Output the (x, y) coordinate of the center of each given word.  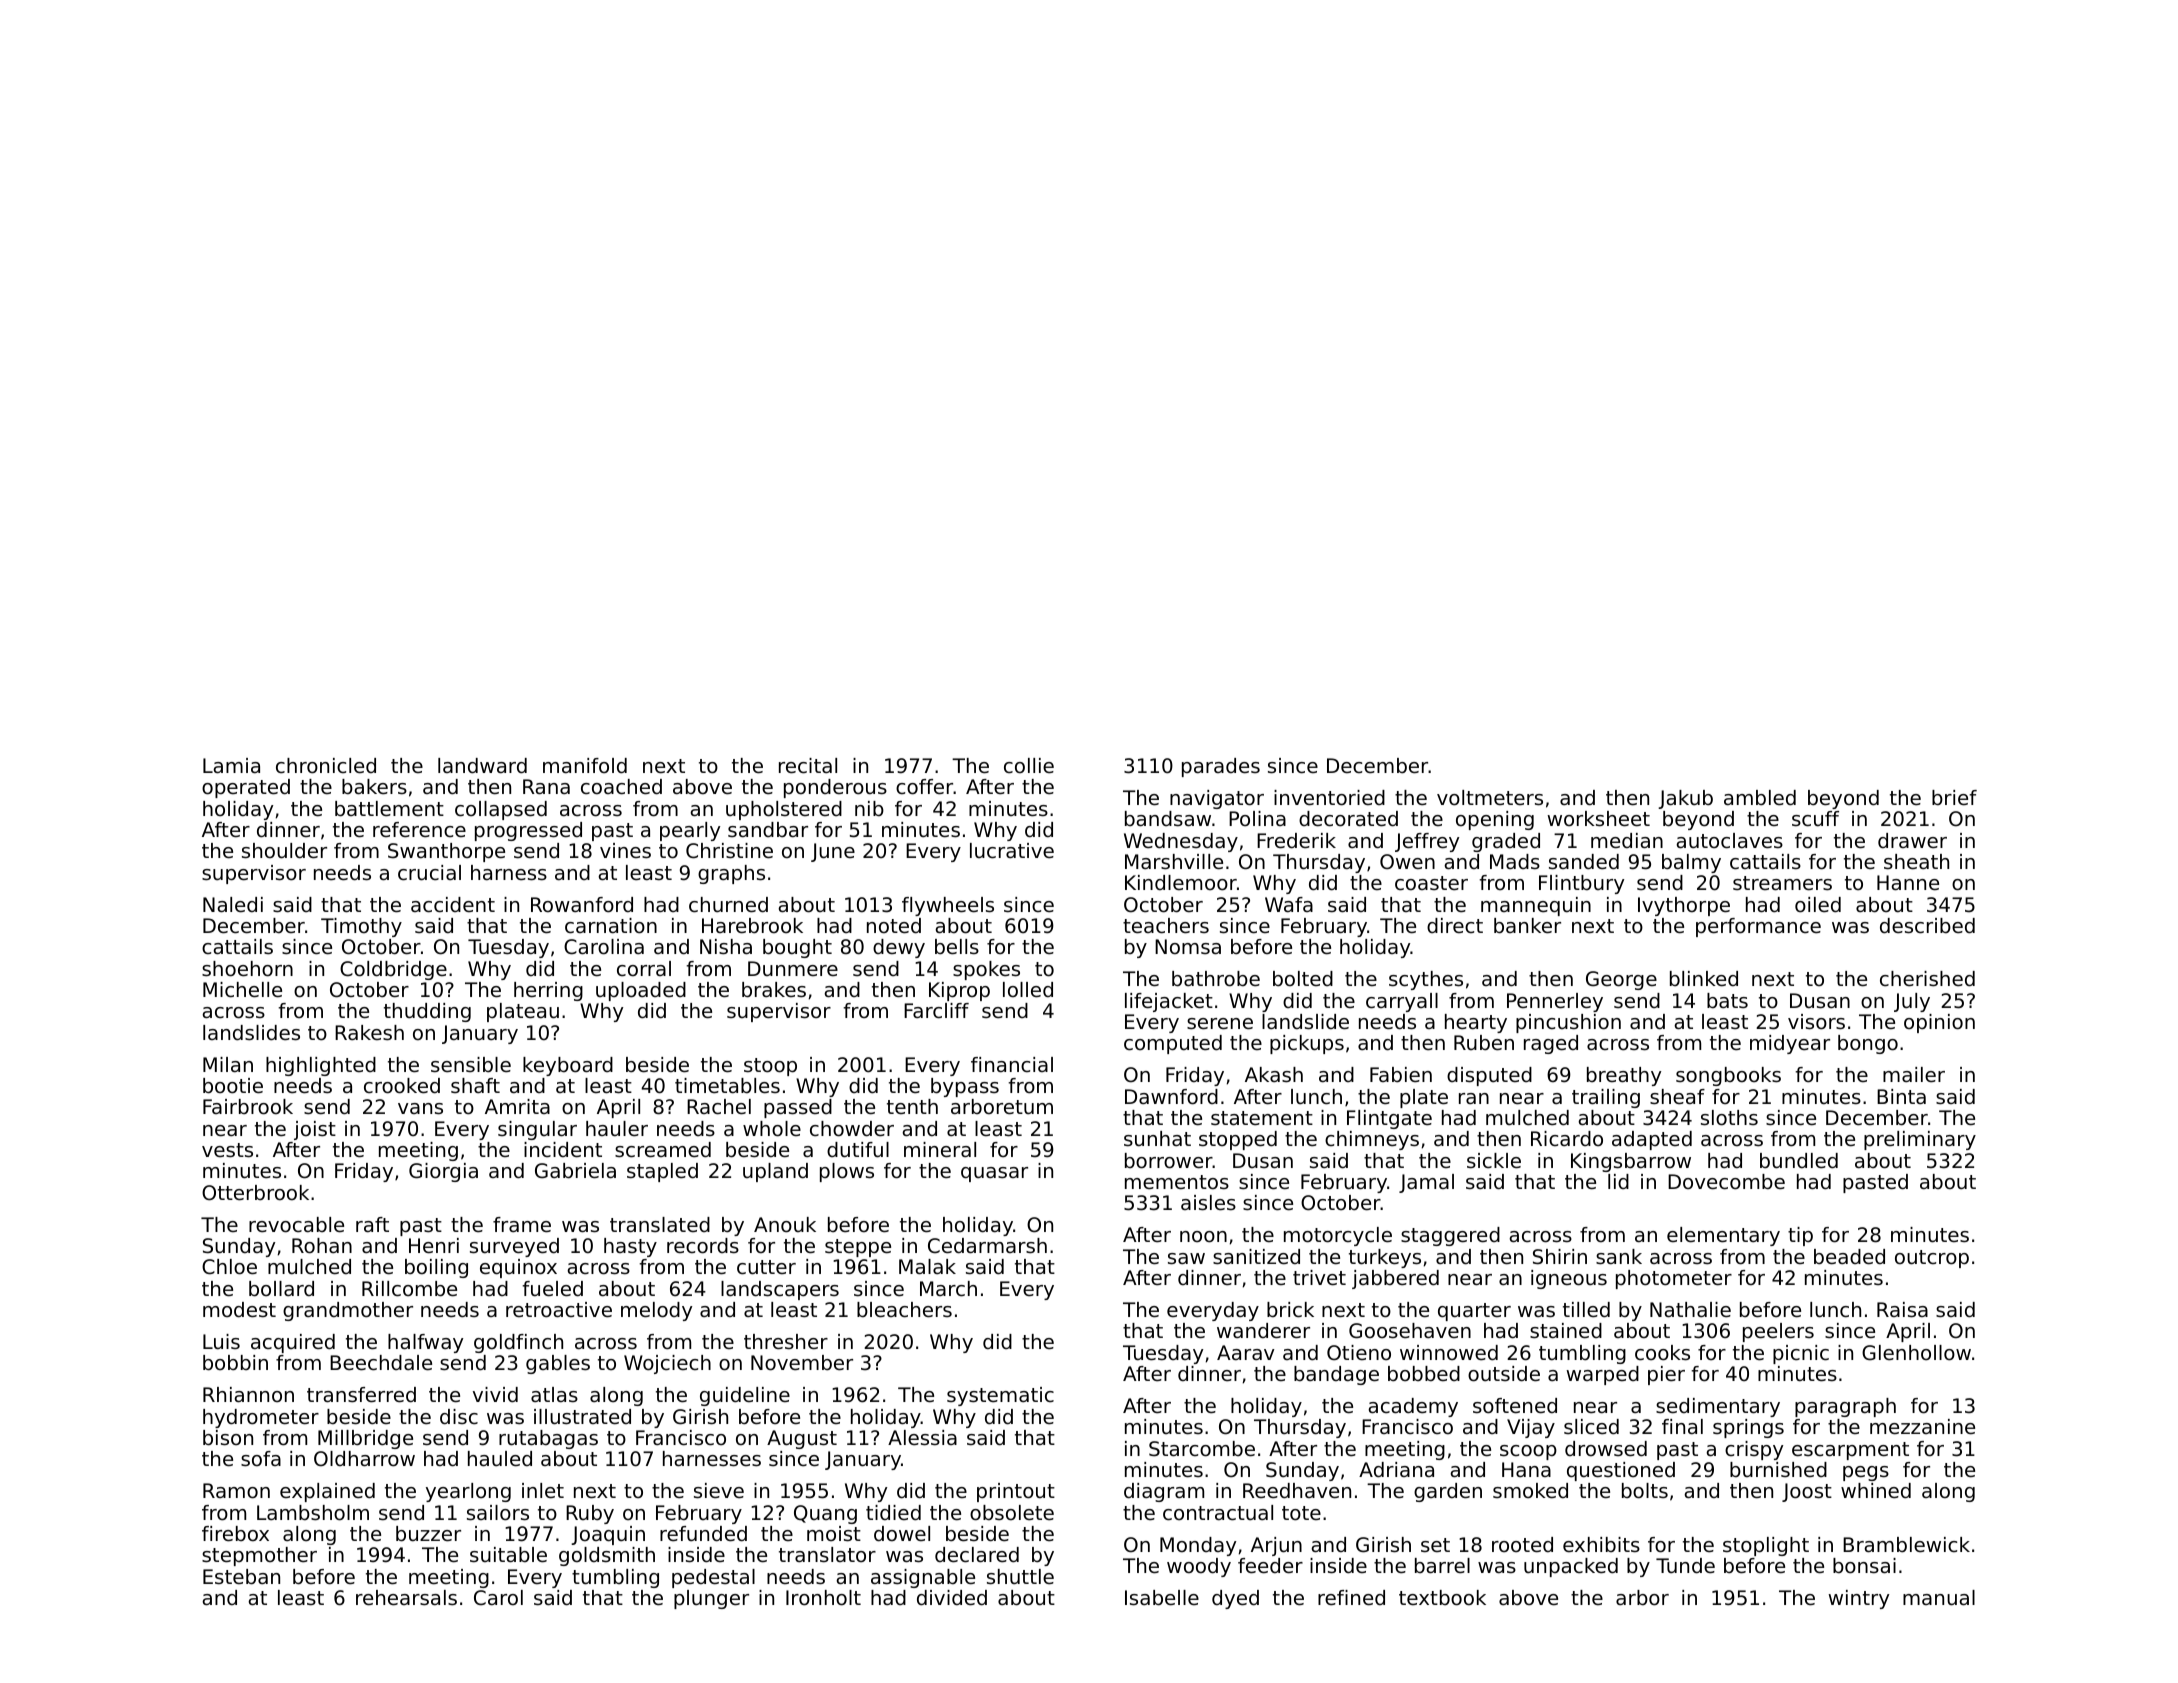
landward (482, 766)
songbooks (1728, 1076)
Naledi (233, 905)
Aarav (1246, 1352)
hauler (617, 1129)
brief (1954, 798)
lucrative (1012, 851)
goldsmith (607, 1556)
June (833, 852)
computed (1173, 1044)
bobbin (235, 1363)
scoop (1528, 1452)
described (1927, 926)
